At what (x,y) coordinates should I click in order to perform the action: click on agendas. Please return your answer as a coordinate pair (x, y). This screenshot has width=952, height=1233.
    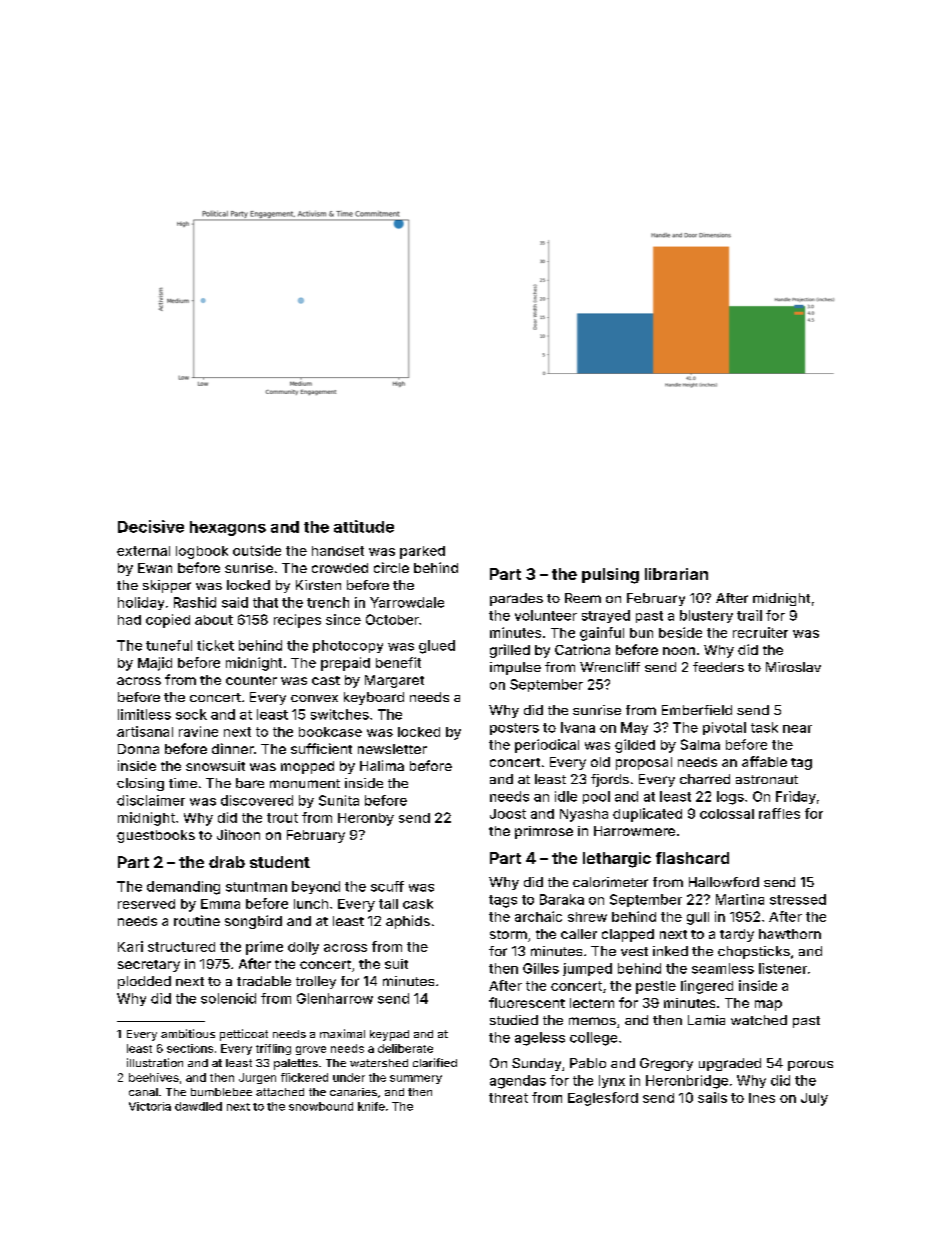
    Looking at the image, I should click on (518, 1082).
